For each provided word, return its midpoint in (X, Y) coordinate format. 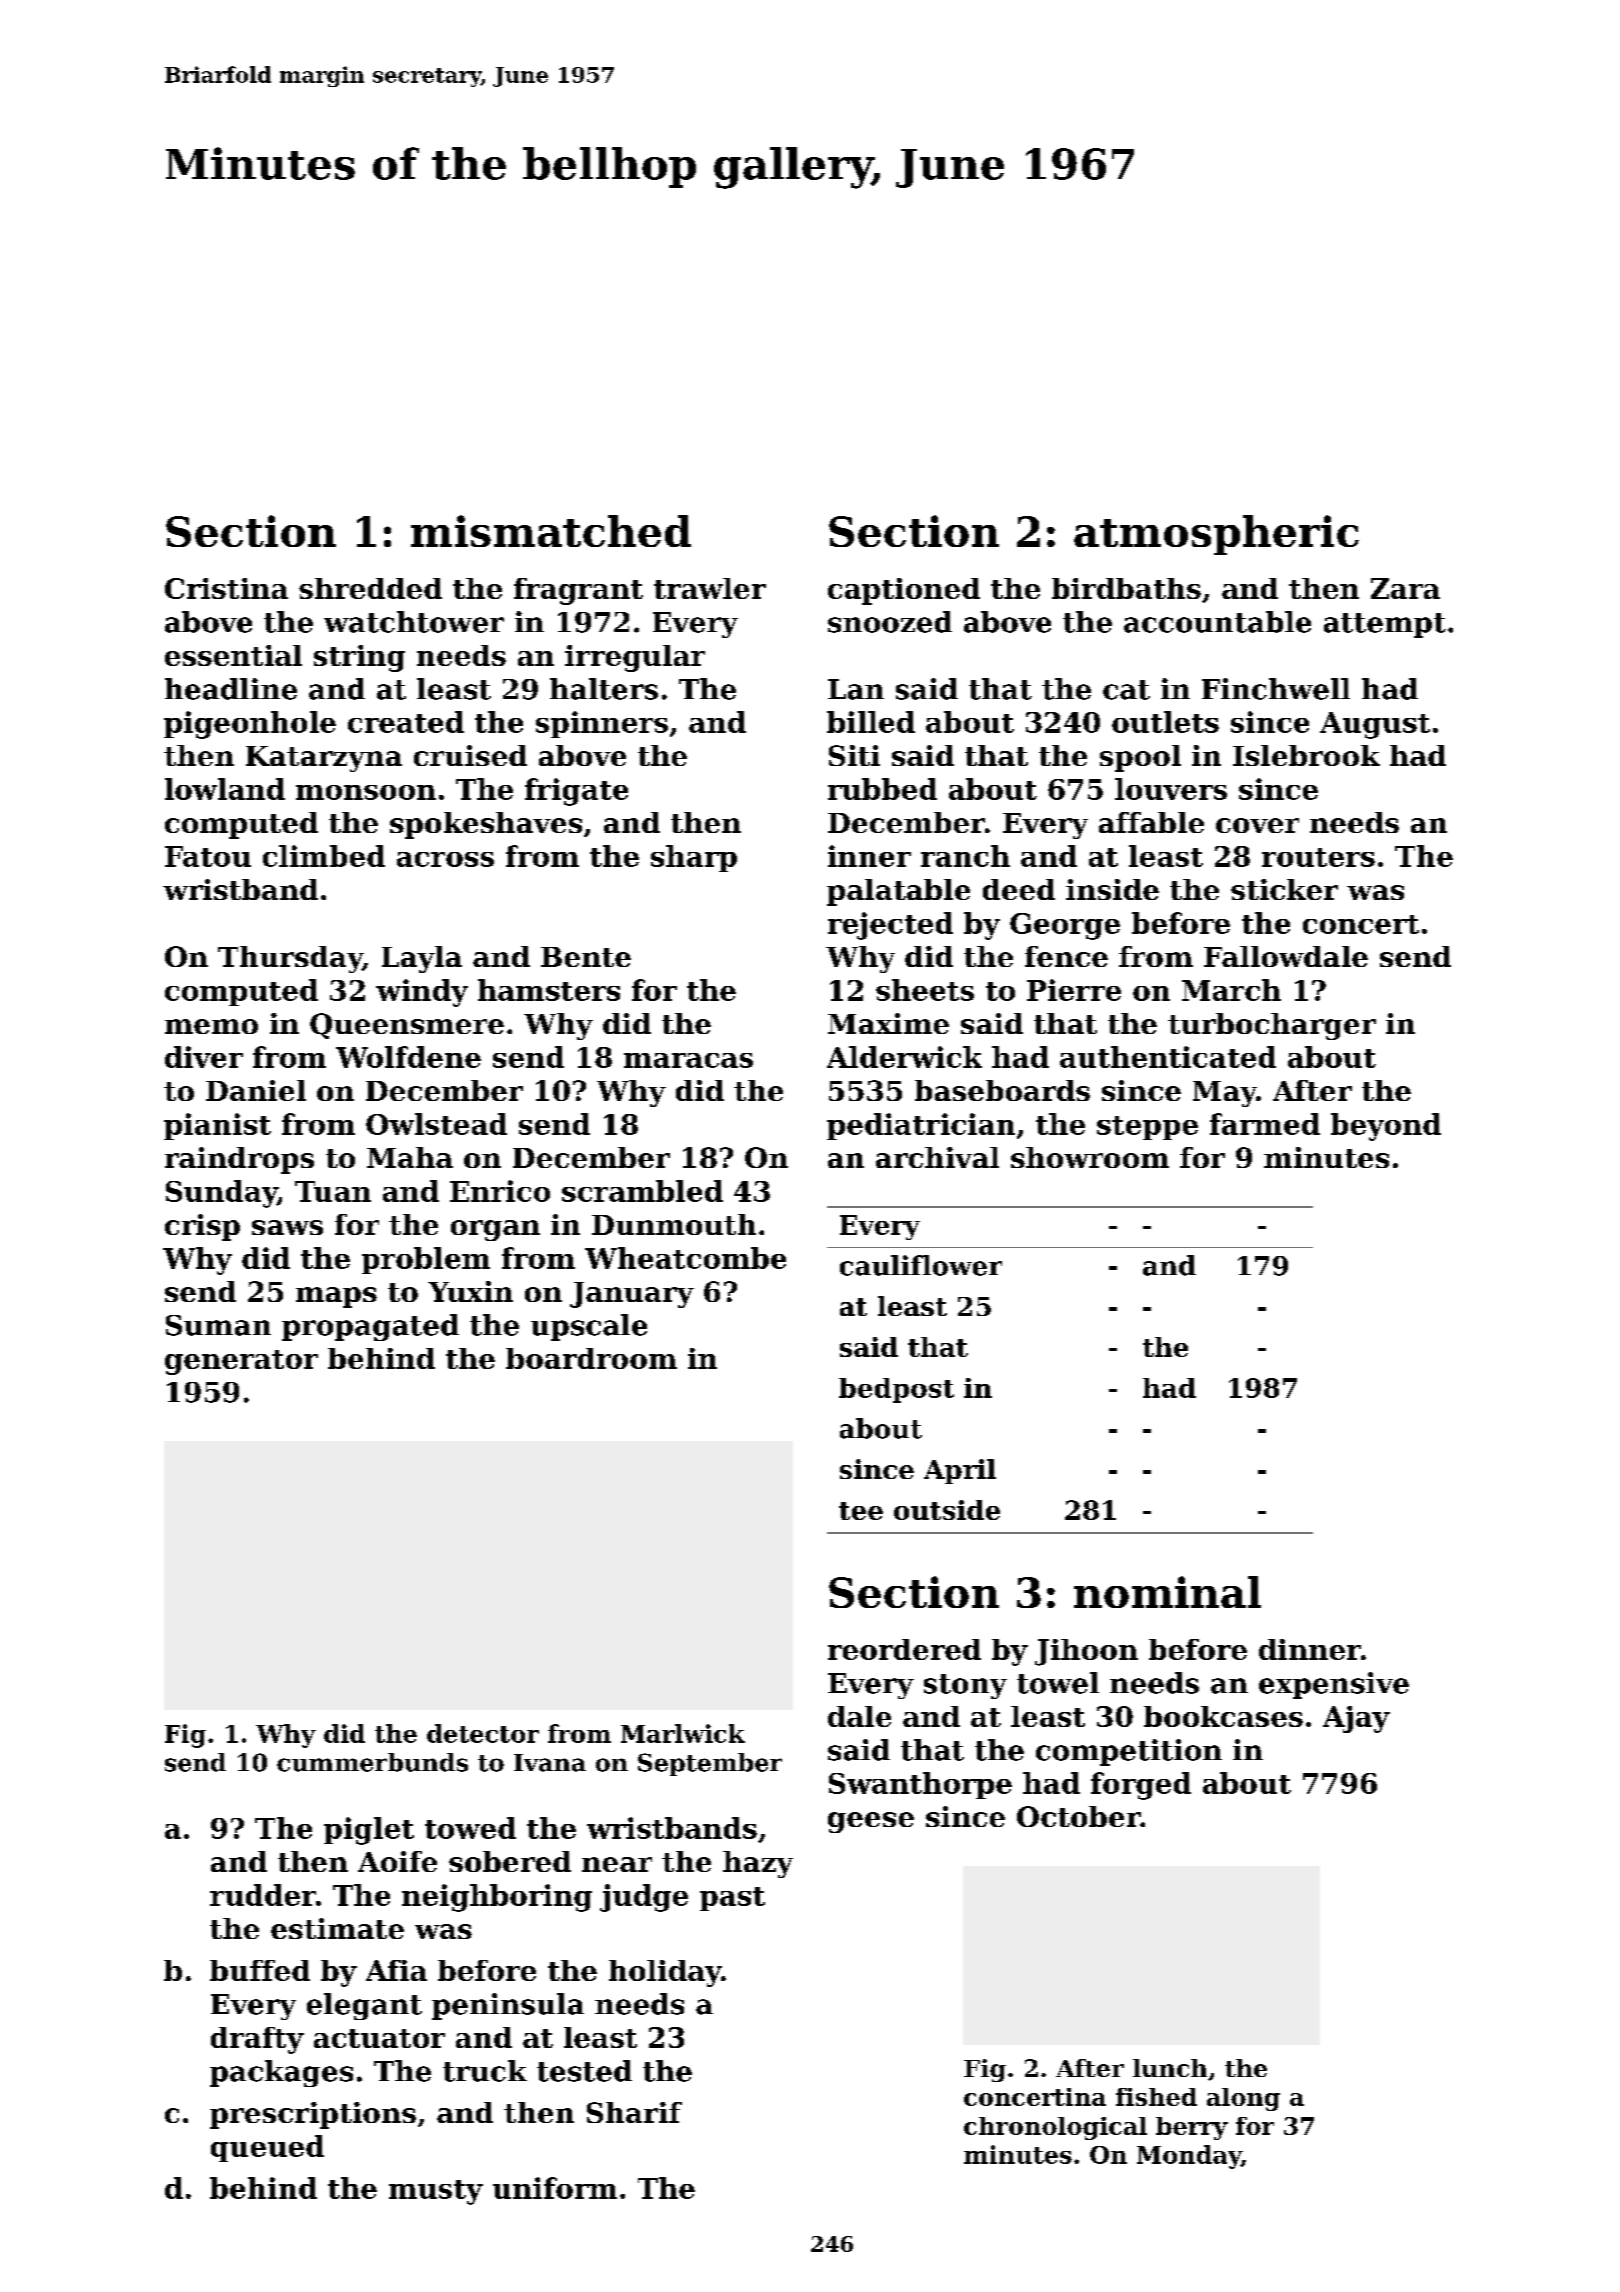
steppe (1147, 1128)
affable (1151, 822)
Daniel (256, 1090)
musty (436, 2192)
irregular (635, 658)
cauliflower (921, 1265)
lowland (225, 789)
